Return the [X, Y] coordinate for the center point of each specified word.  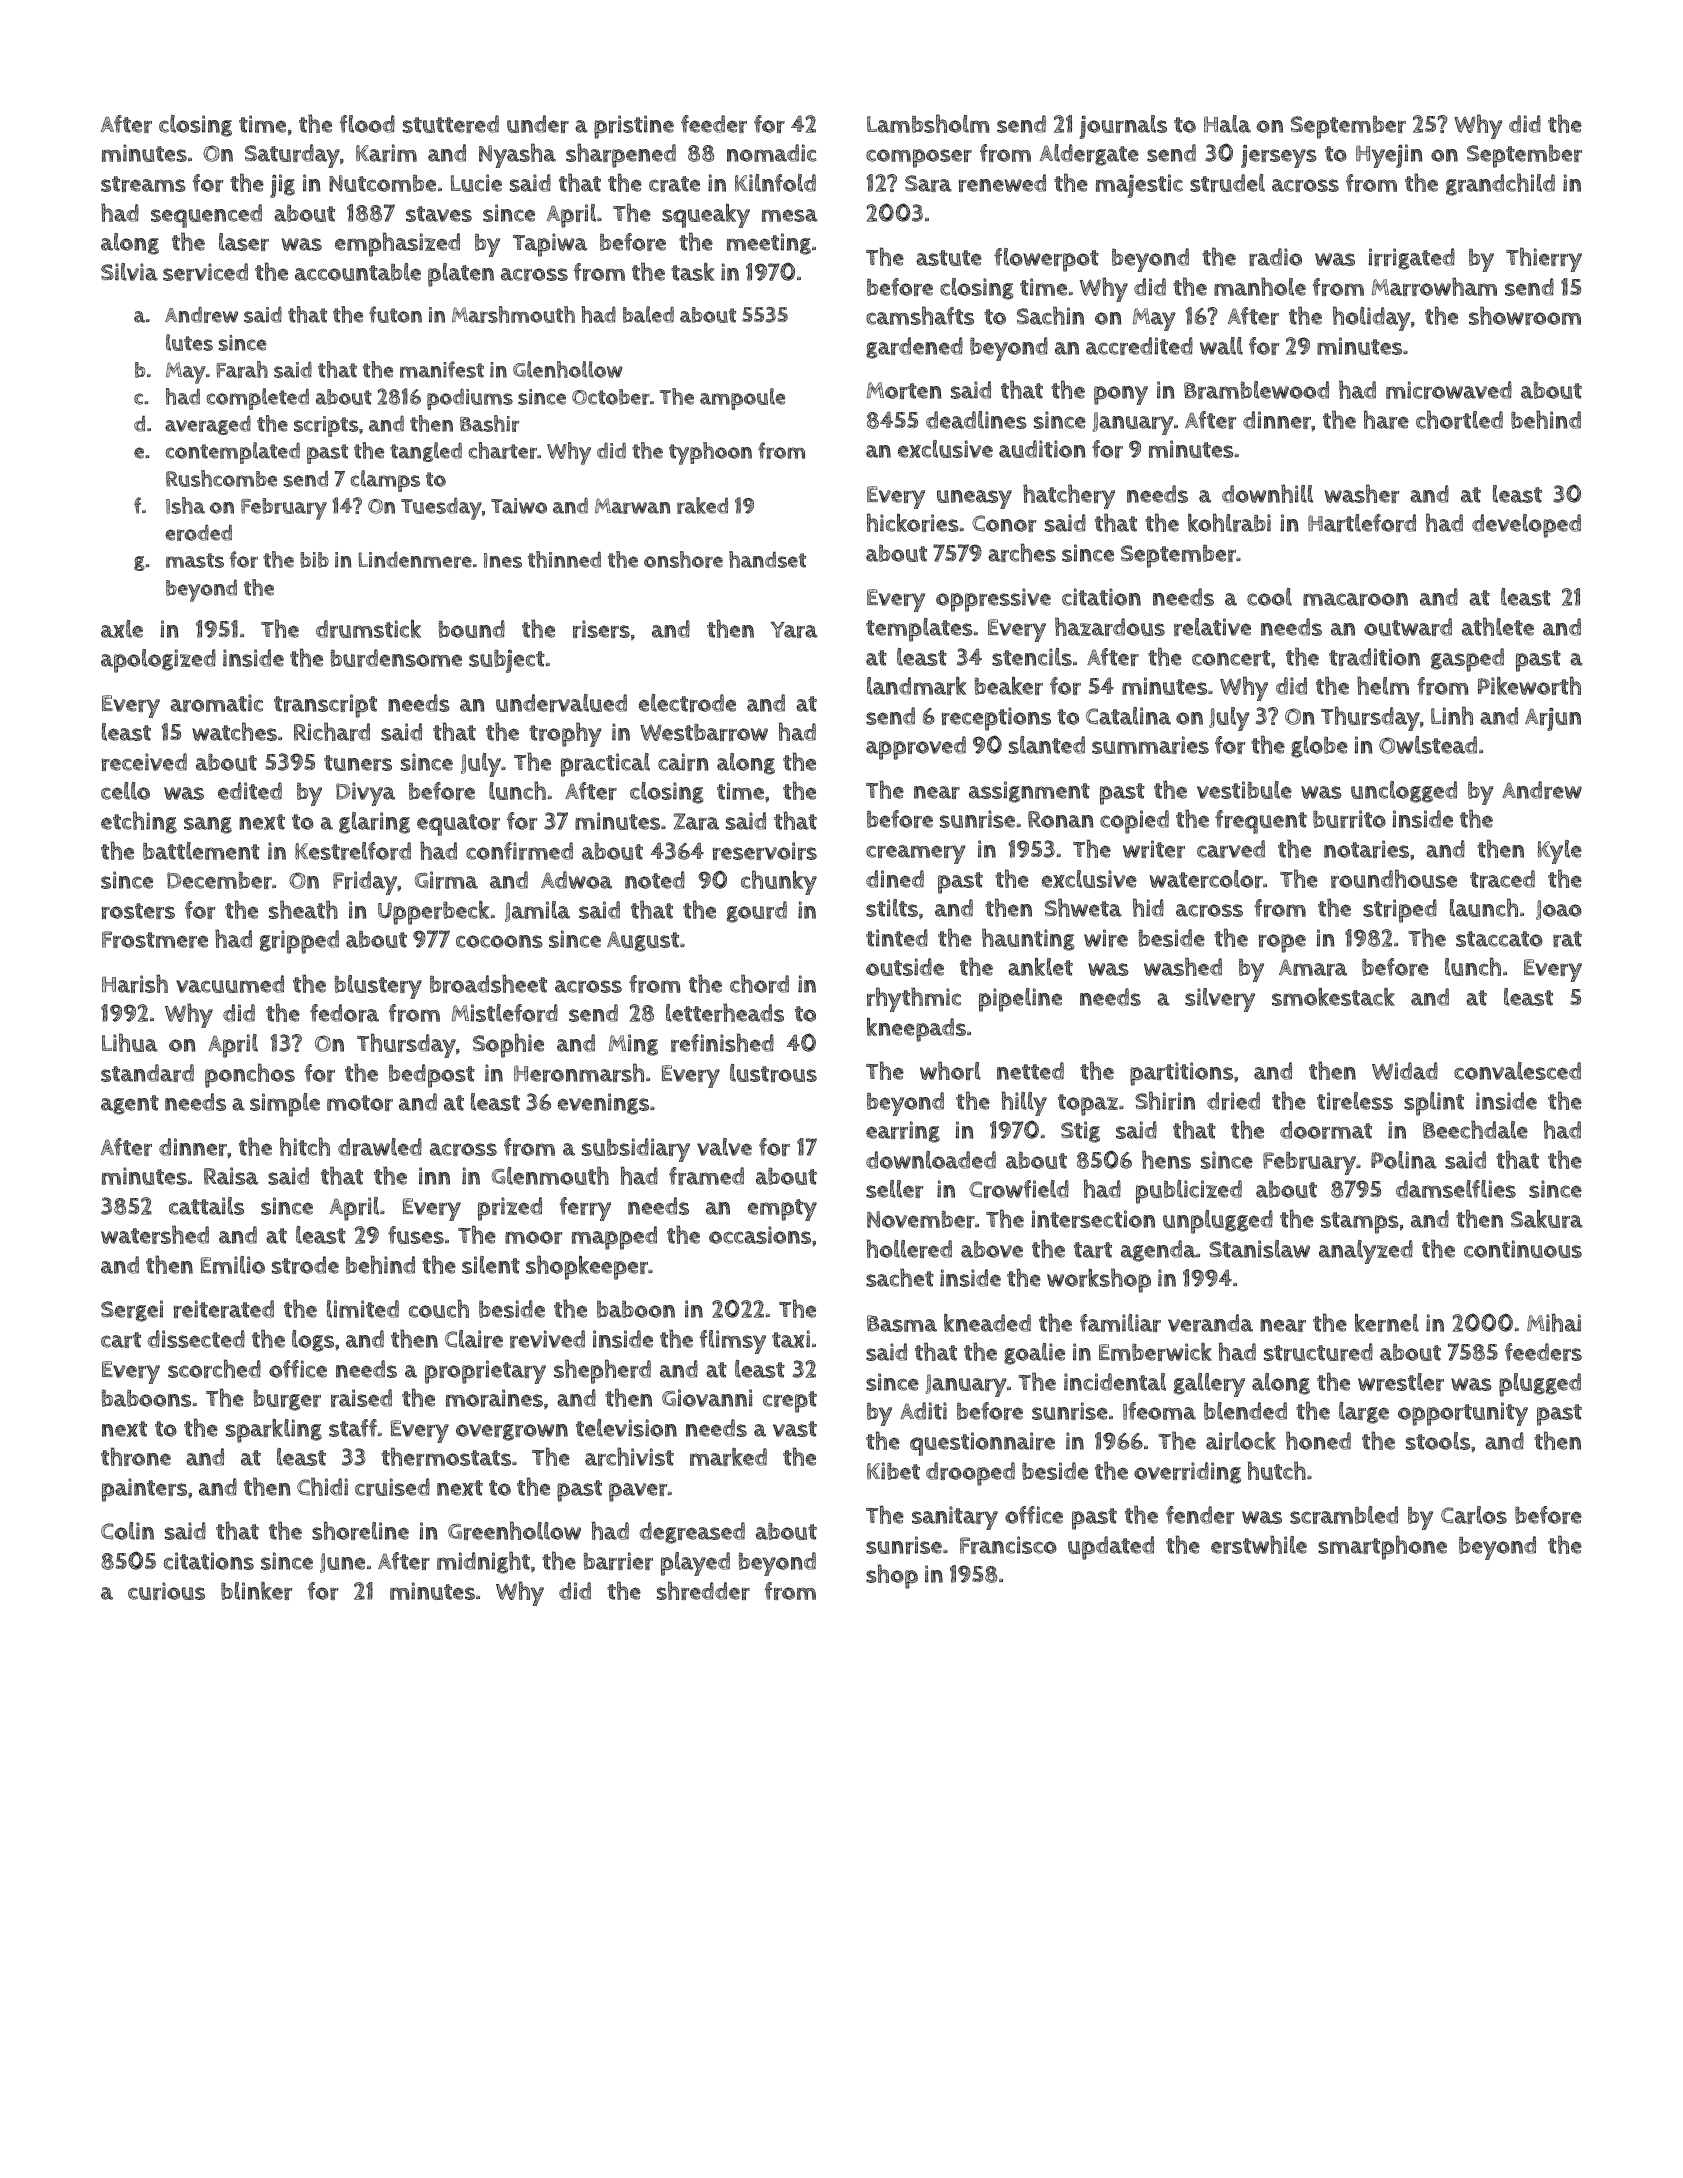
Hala [1227, 124]
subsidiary [636, 1150]
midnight [483, 1562]
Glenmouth [550, 1175]
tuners [358, 763]
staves [439, 214]
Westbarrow [704, 732]
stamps [1360, 1223]
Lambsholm [928, 123]
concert [1231, 658]
